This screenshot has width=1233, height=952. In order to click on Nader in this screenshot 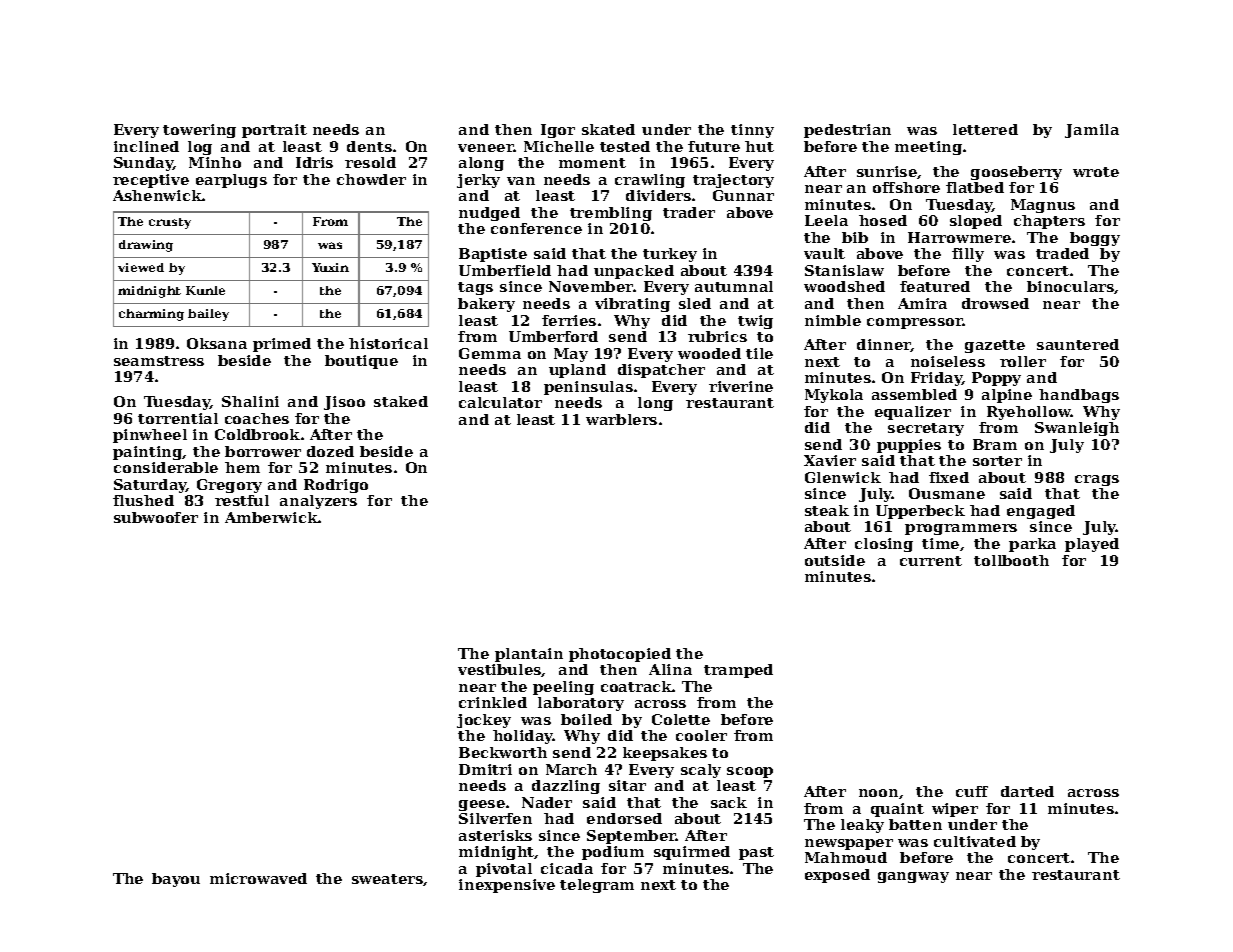, I will do `click(547, 802)`.
